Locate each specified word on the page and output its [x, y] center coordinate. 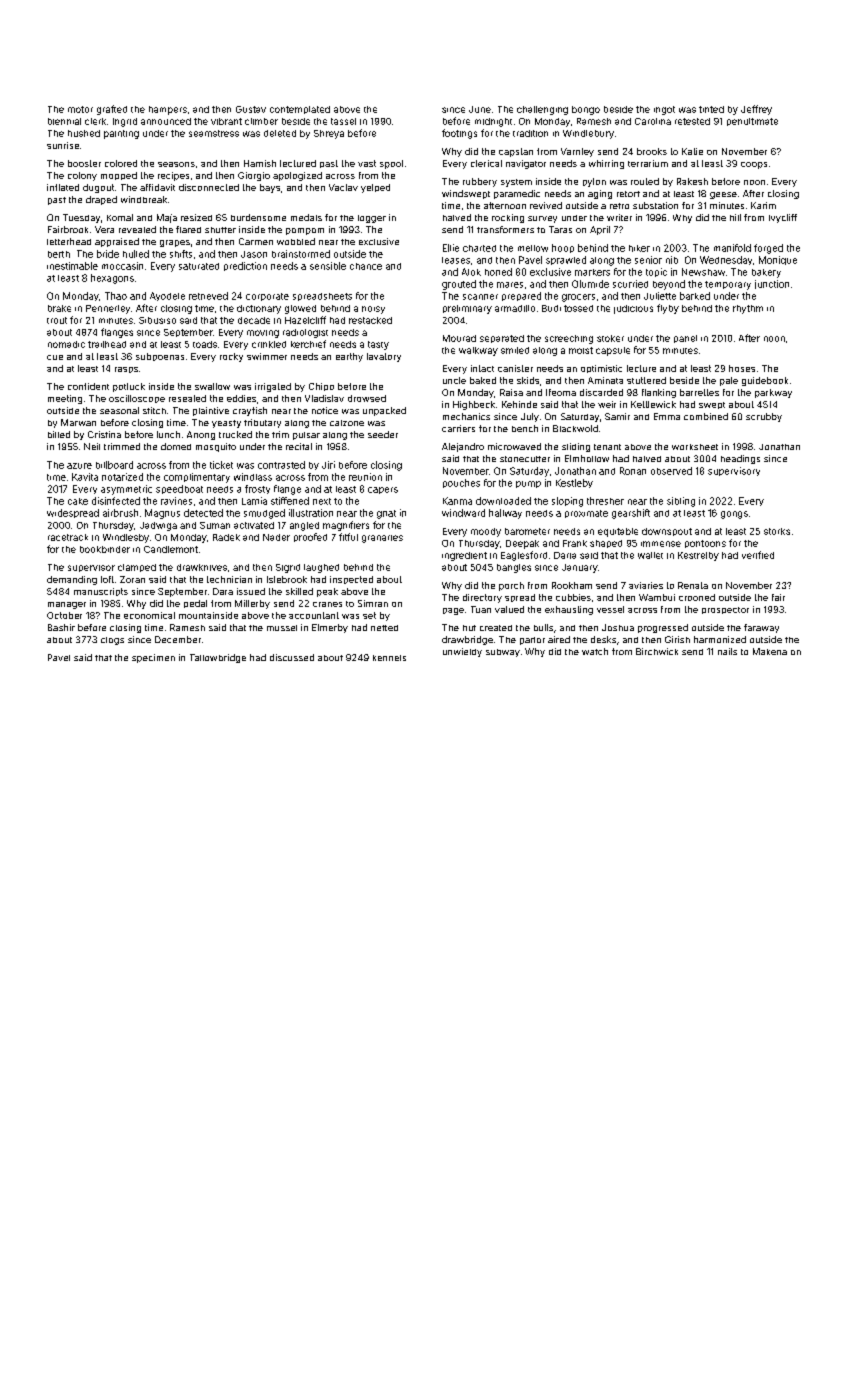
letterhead [69, 241]
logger [372, 219]
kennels [389, 658]
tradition [530, 133]
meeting [65, 399]
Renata [693, 585]
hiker [639, 248]
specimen [153, 658]
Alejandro [463, 447]
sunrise [63, 145]
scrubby [764, 417]
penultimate [752, 122]
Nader [276, 537]
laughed [321, 568]
